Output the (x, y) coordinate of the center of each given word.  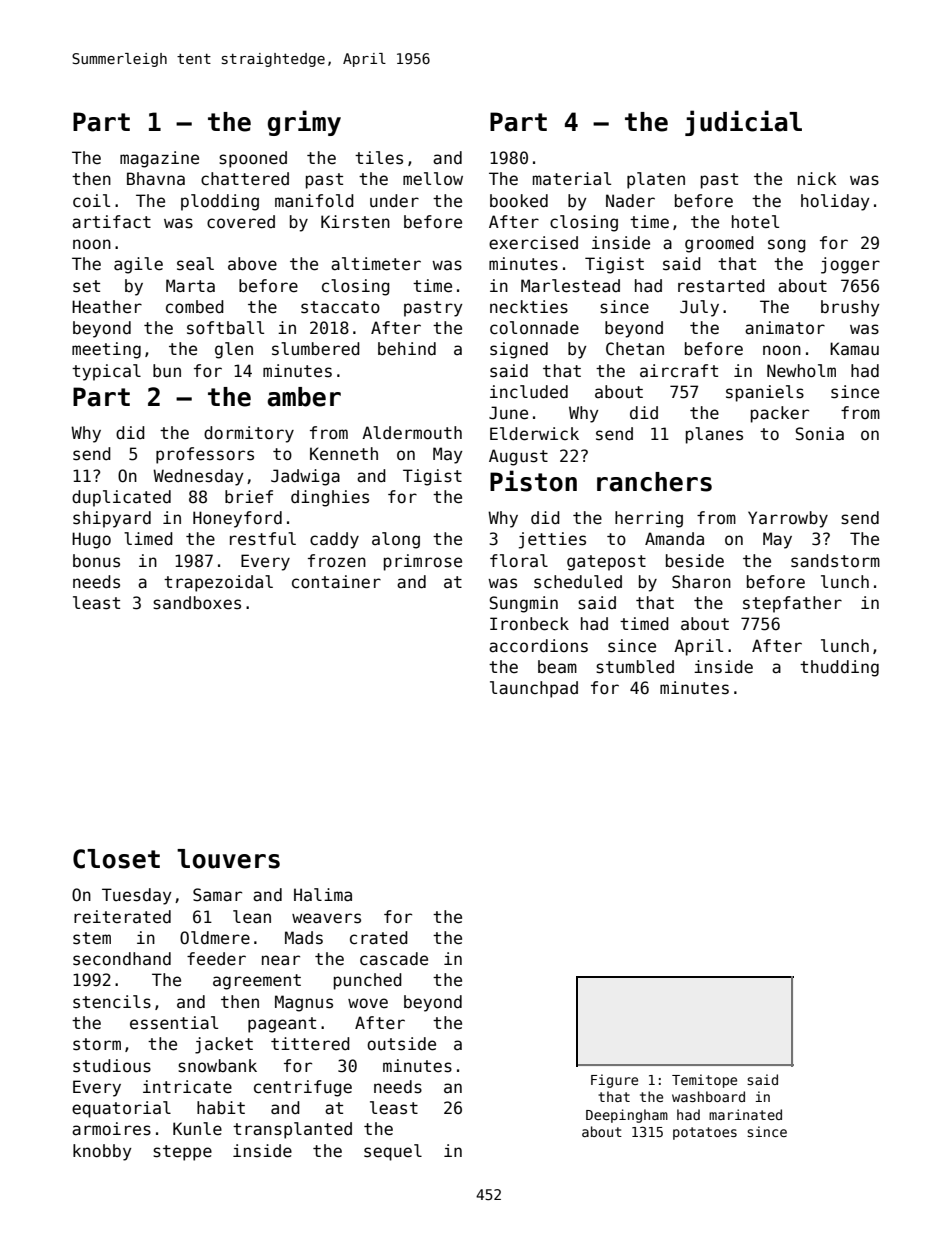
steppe (182, 1153)
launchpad (534, 689)
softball (225, 328)
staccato (340, 307)
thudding (839, 668)
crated (379, 938)
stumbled (635, 667)
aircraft (679, 371)
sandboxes (197, 603)
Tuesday (137, 896)
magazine (159, 159)
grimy (304, 123)
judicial (743, 123)
